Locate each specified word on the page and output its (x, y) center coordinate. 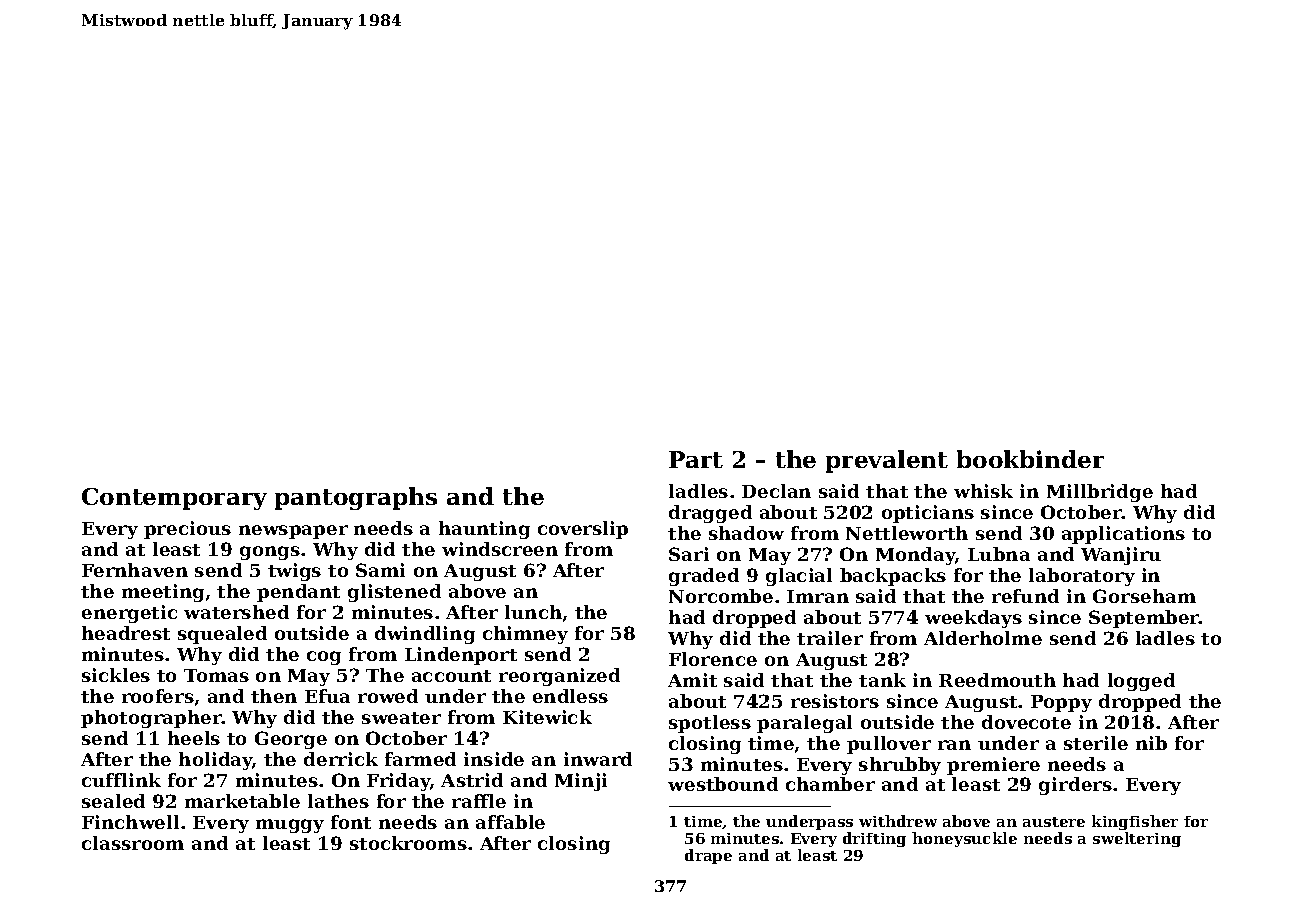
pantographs (356, 498)
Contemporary (174, 499)
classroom (133, 843)
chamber (830, 784)
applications (1123, 535)
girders (1075, 786)
